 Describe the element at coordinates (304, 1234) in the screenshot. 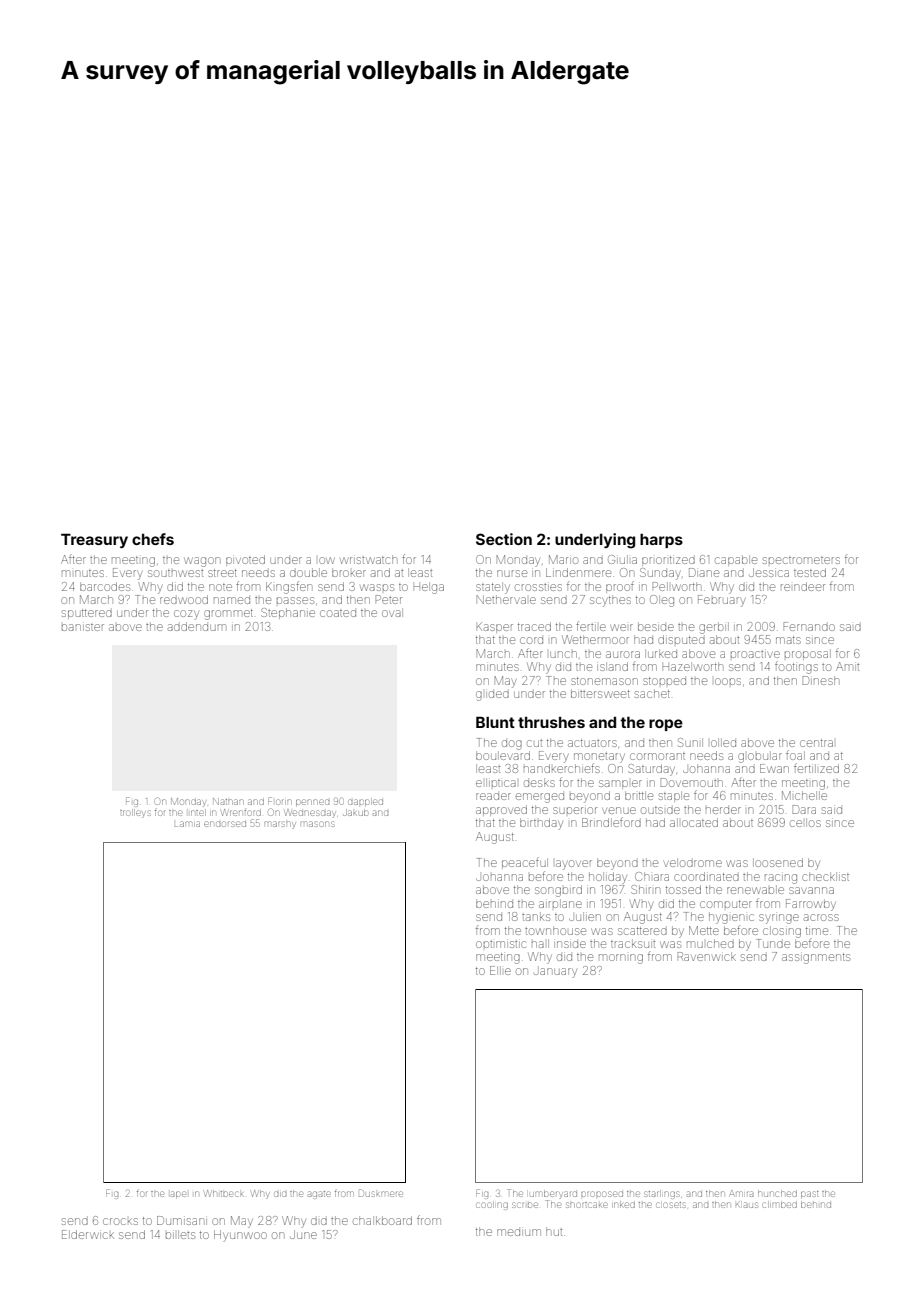

I see `June` at that location.
